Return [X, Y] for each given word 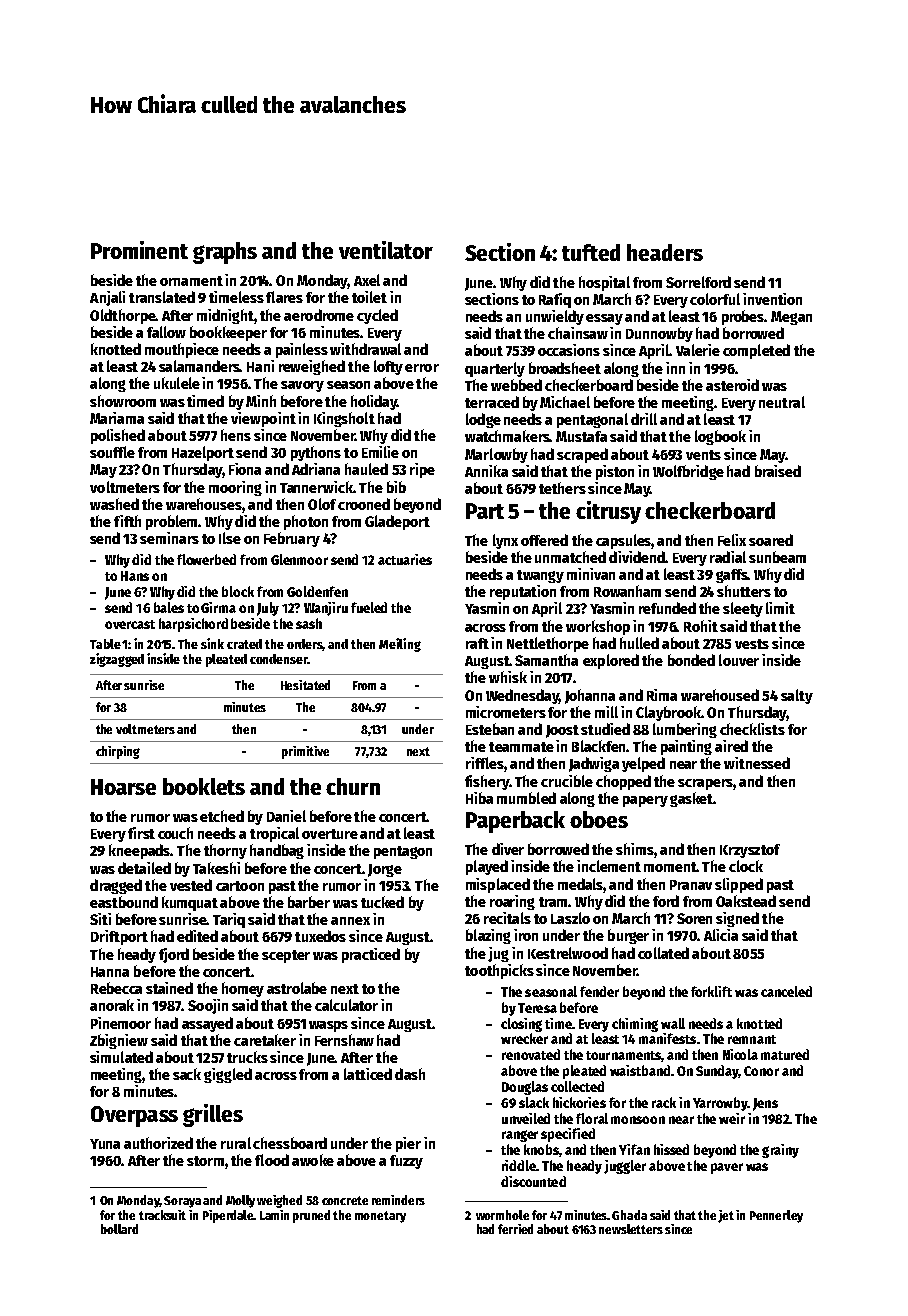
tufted [591, 252]
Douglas [525, 1088]
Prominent [139, 250]
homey [243, 989]
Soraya [182, 1202]
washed [114, 504]
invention [772, 299]
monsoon [638, 1120]
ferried [515, 1229]
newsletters [631, 1229]
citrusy [608, 512]
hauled [366, 469]
